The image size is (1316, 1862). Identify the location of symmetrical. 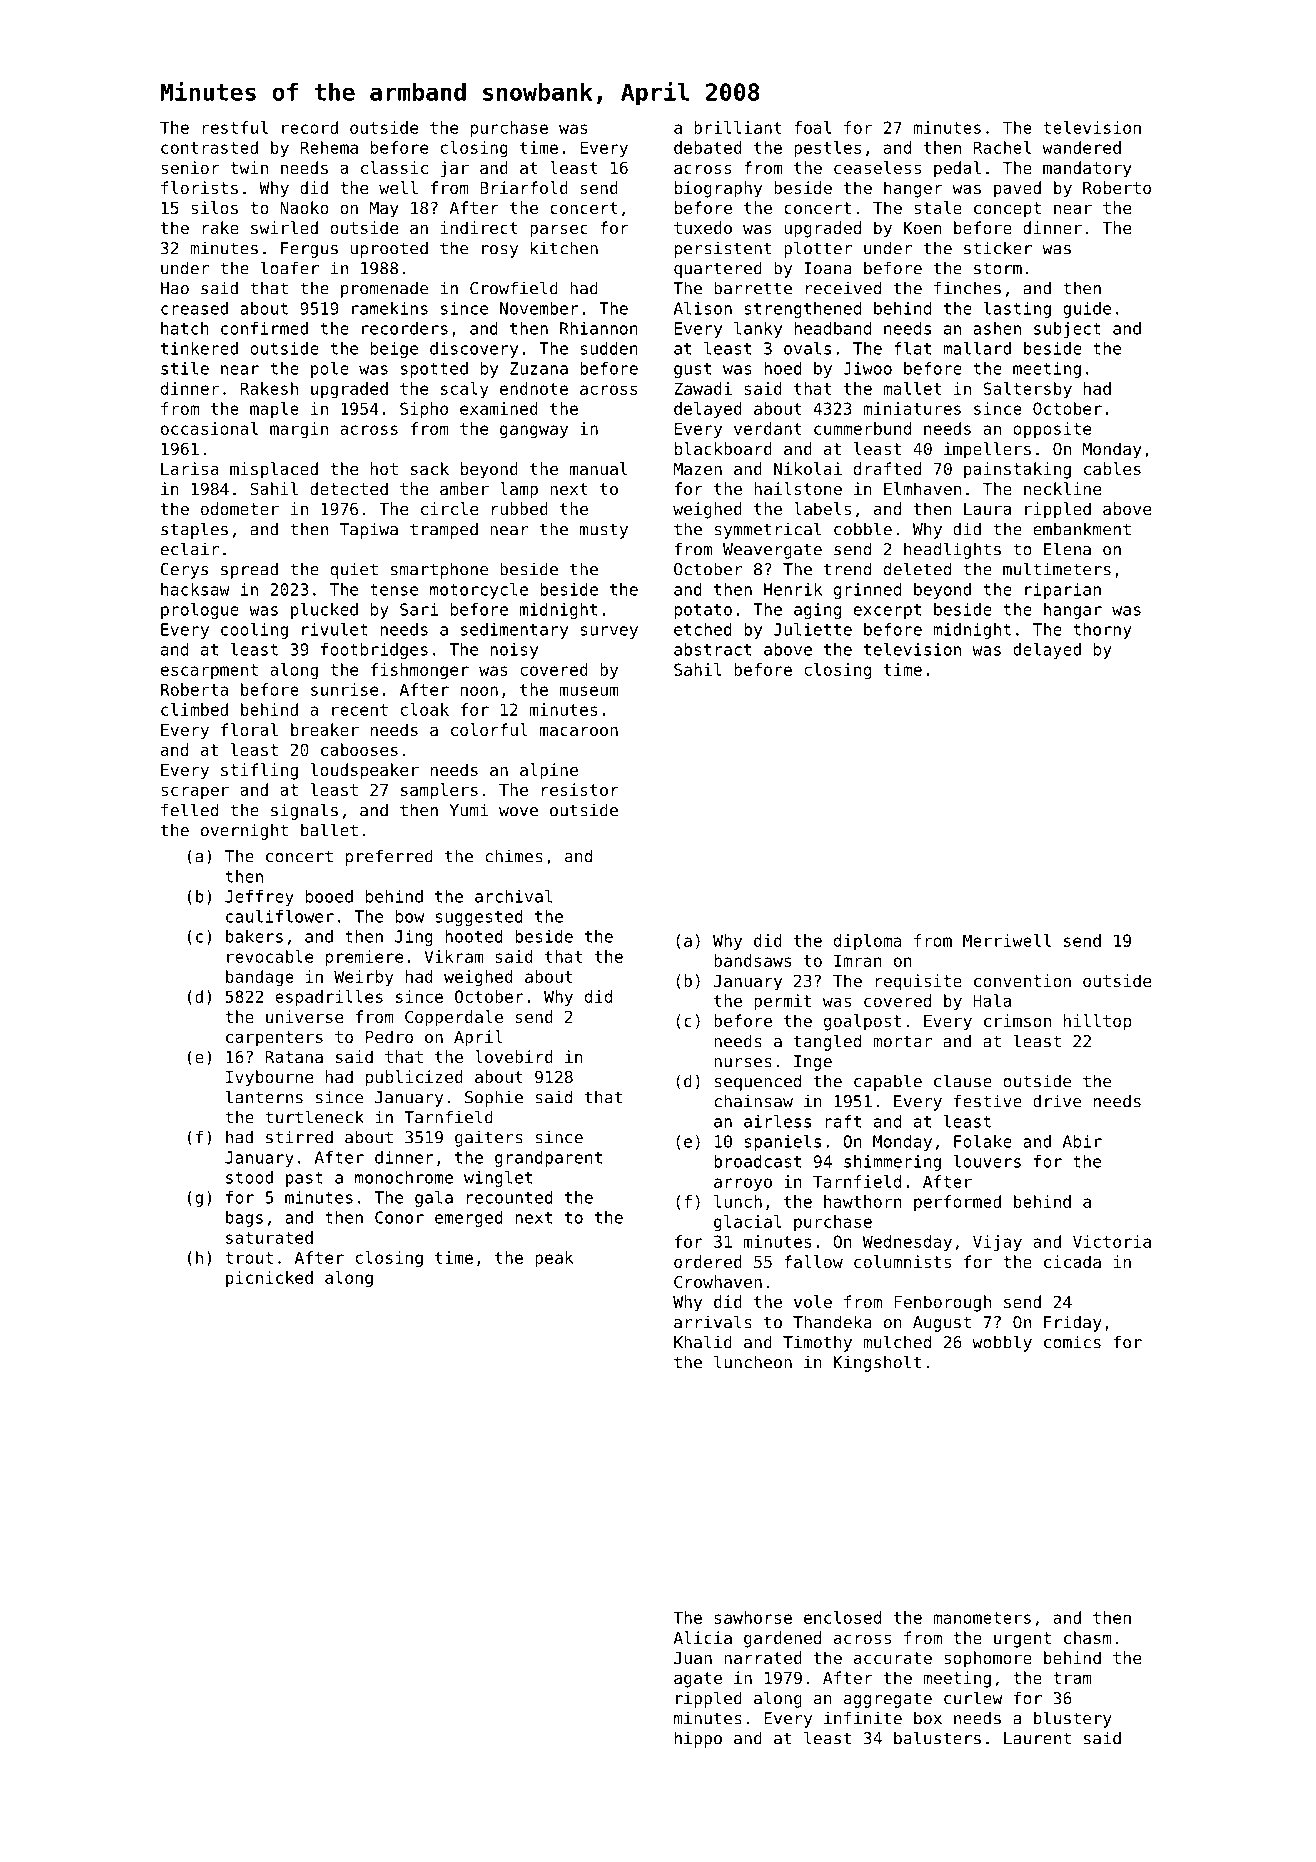
(767, 530).
